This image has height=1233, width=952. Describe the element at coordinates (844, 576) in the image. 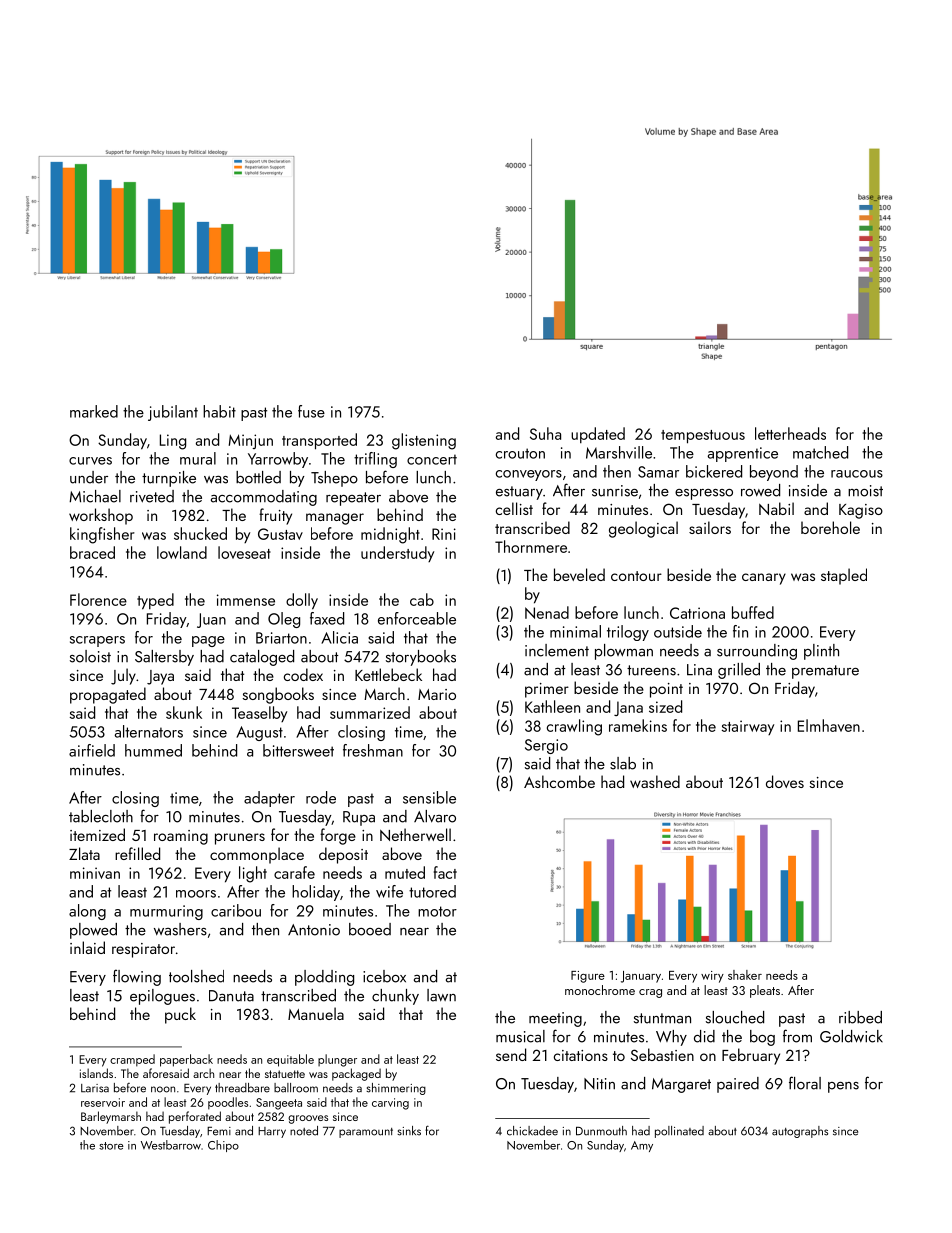

I see `stapled` at that location.
